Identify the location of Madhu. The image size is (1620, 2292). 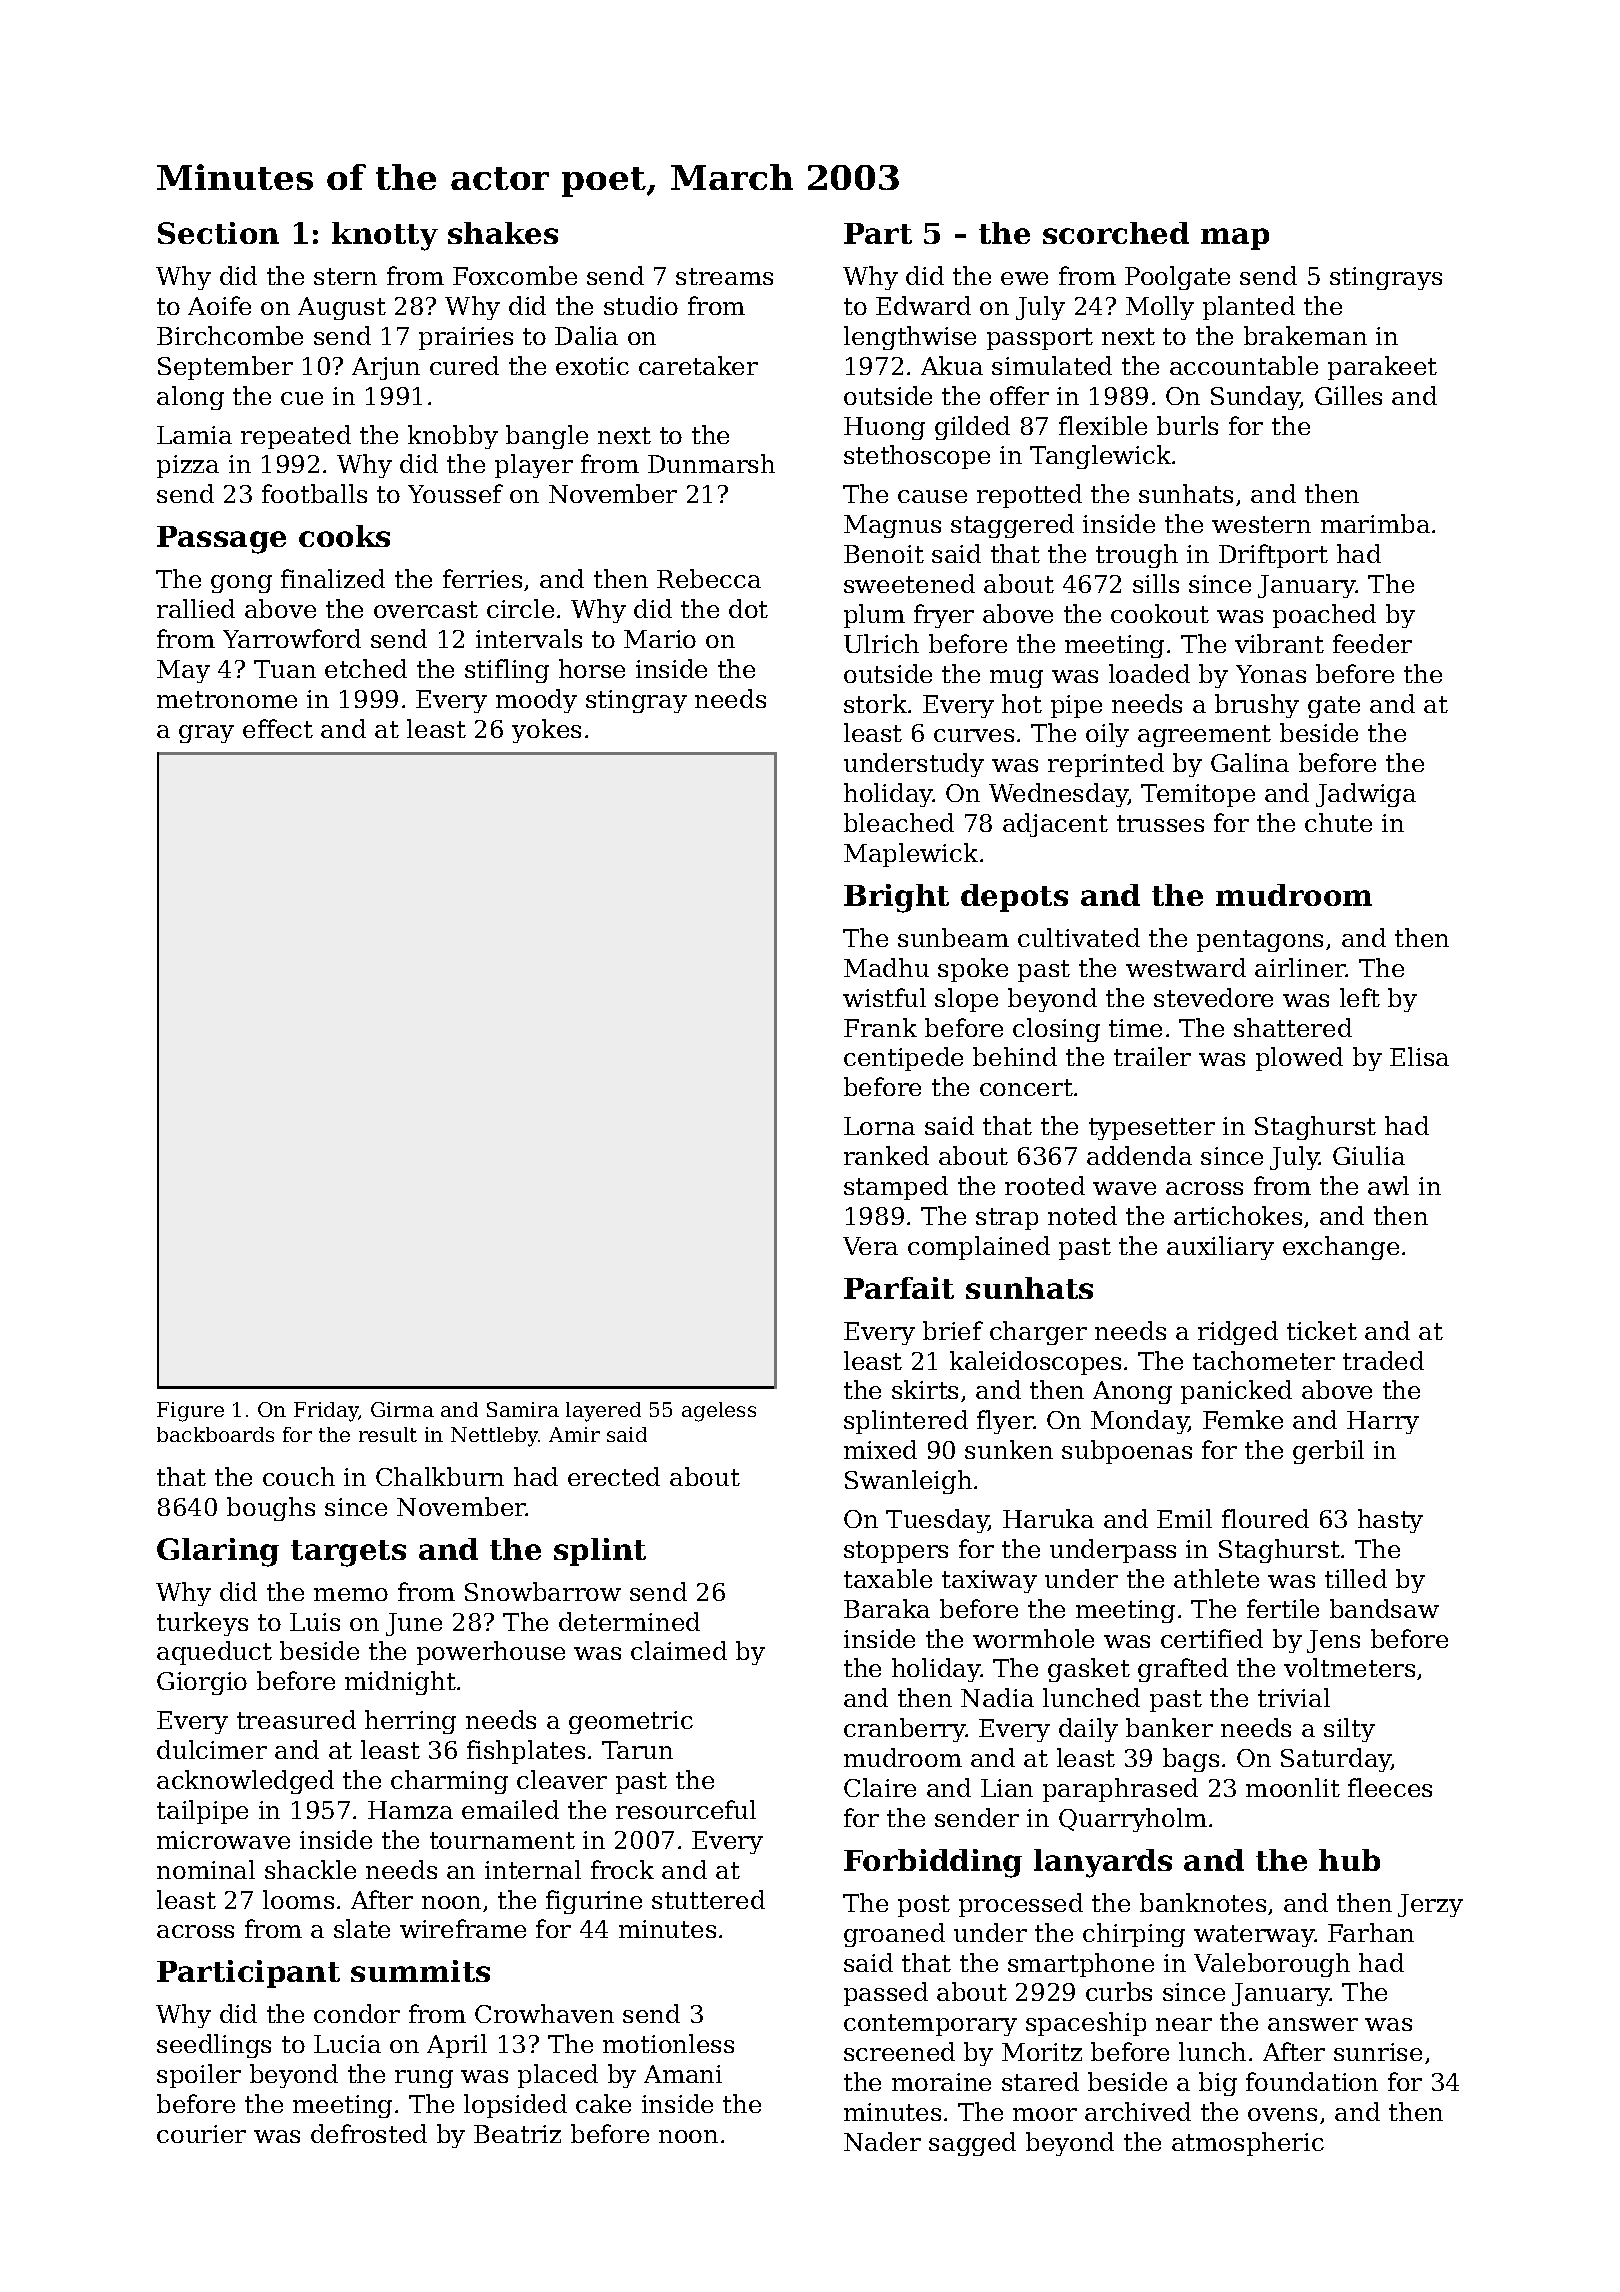
(886, 967).
